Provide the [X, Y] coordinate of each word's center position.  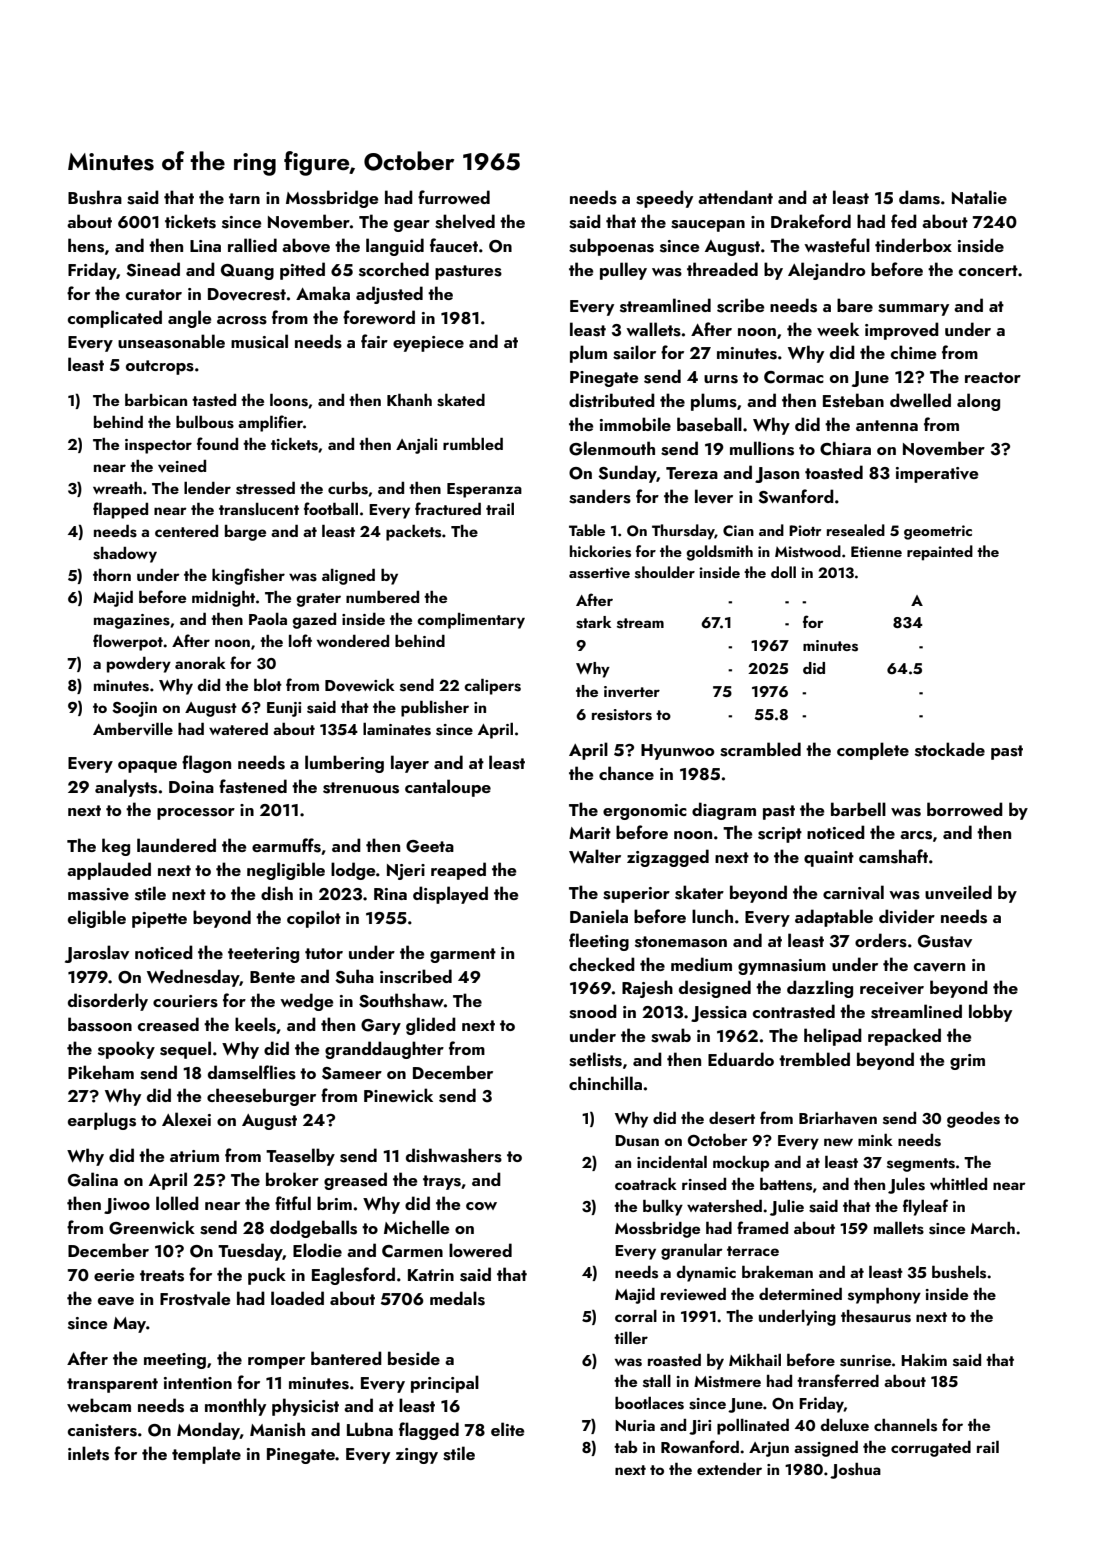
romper [276, 1363]
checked [602, 964]
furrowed [454, 197]
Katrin [431, 1275]
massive [98, 894]
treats [162, 1276]
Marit [590, 833]
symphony [884, 1296]
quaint [829, 859]
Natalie [979, 197]
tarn [244, 198]
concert [988, 270]
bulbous [205, 422]
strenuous [361, 788]
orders [881, 940]
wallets [653, 329]
